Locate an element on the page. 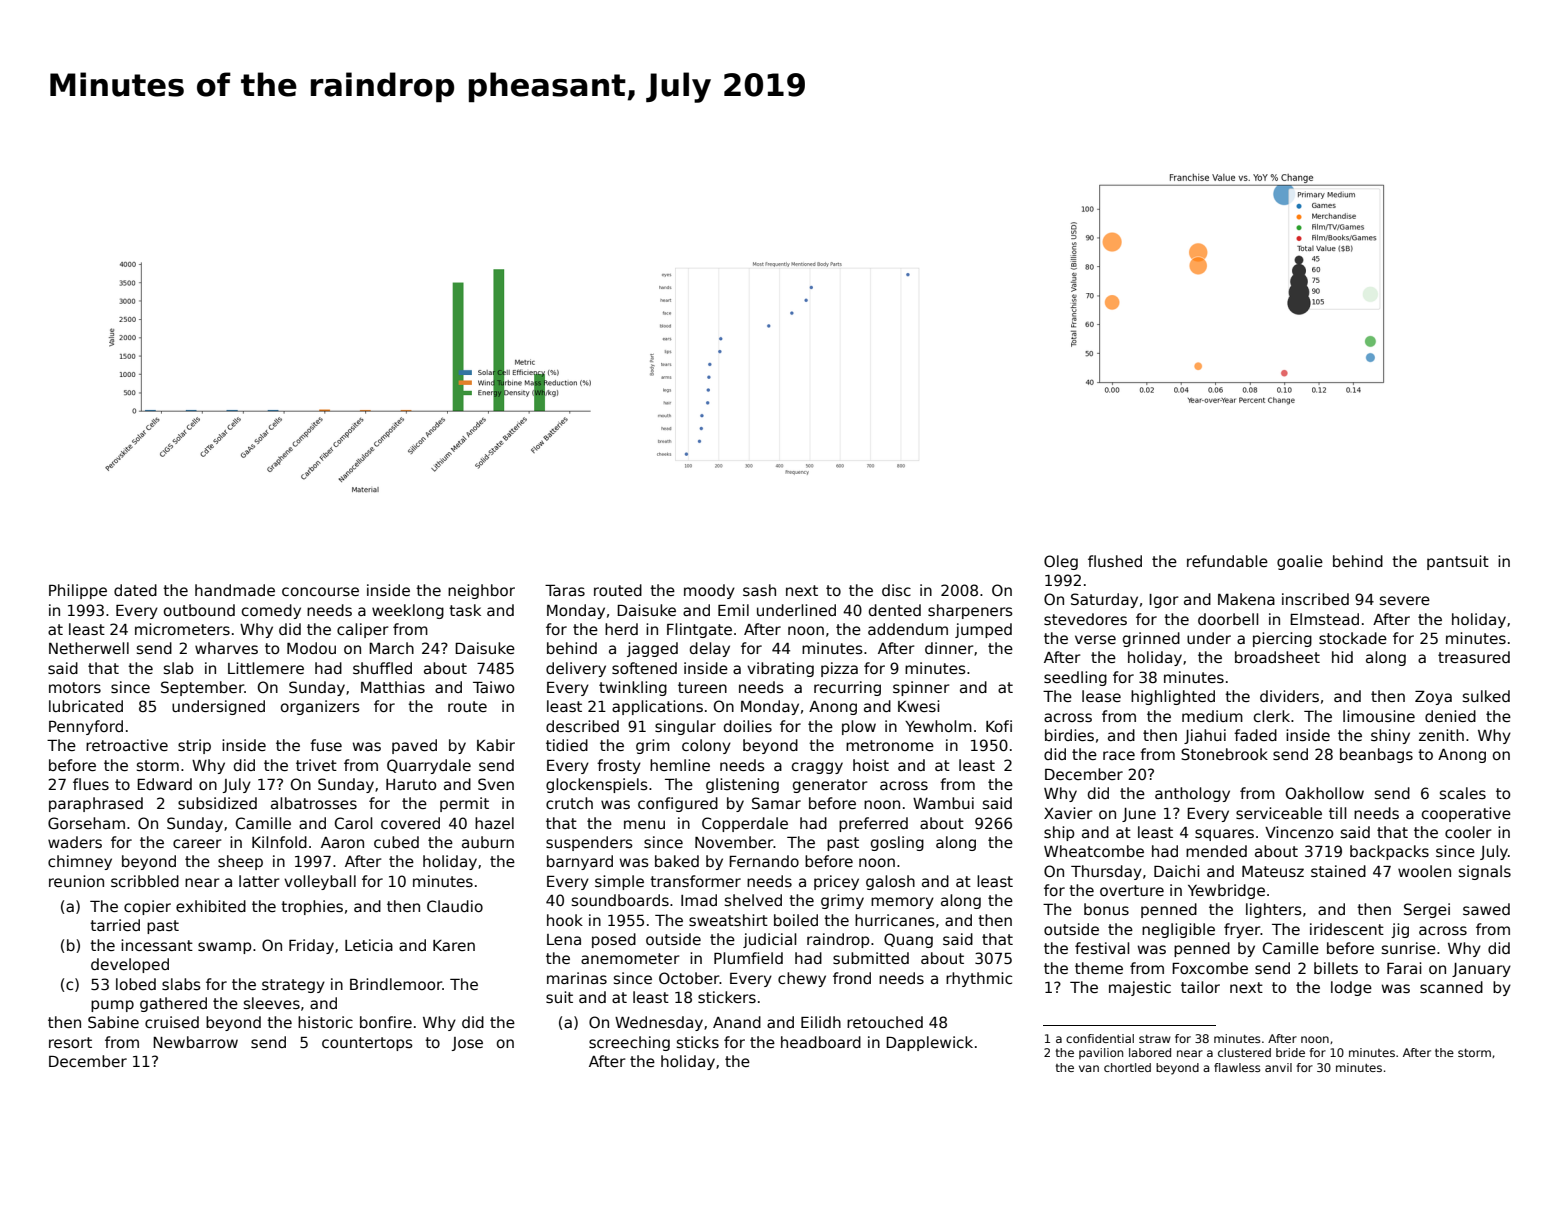 The width and height of the page is (1559, 1205). pump is located at coordinates (112, 1006).
